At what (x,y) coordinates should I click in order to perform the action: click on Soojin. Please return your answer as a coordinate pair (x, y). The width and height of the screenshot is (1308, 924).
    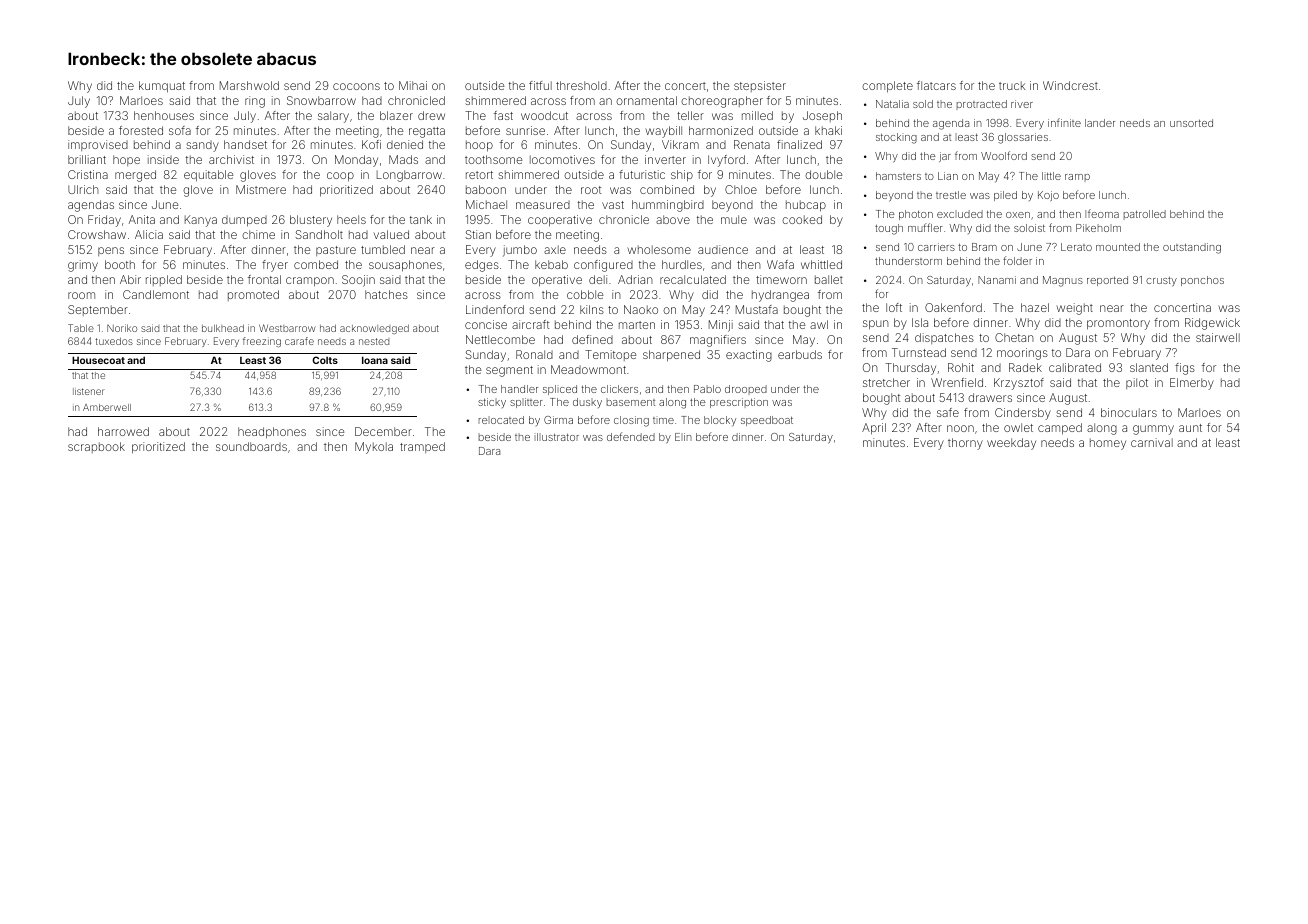
    Looking at the image, I should click on (358, 281).
